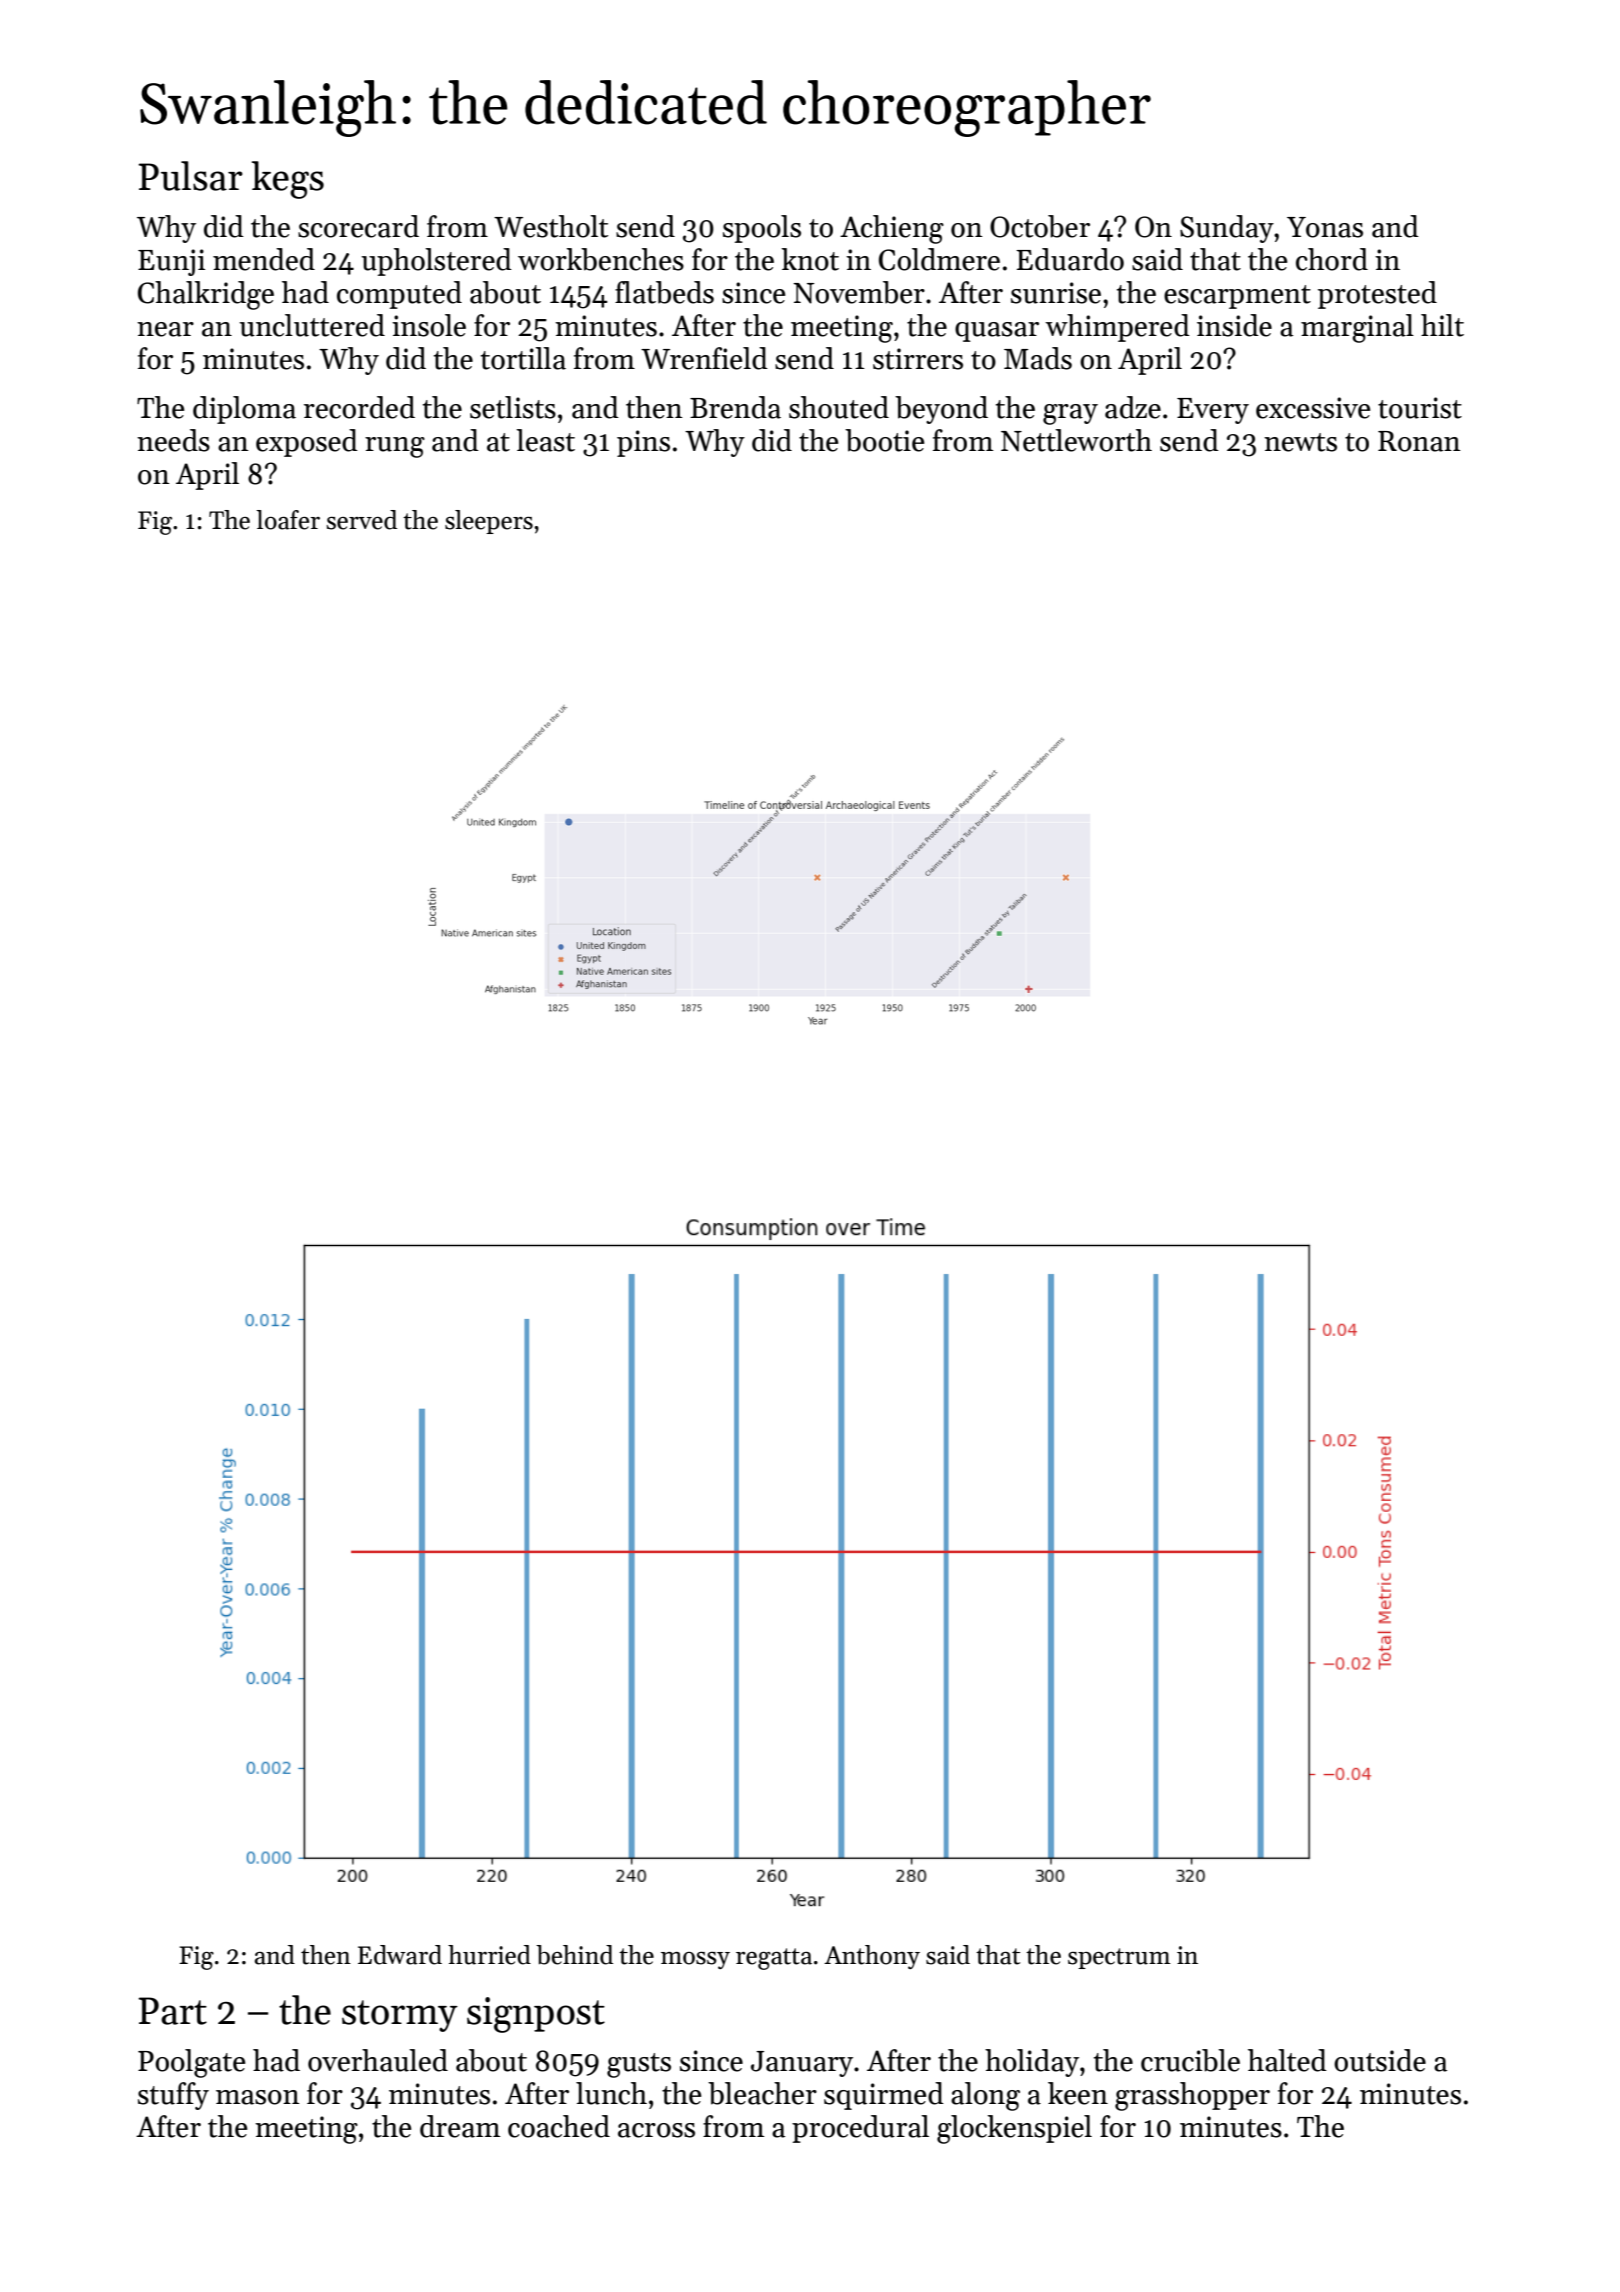  Describe the element at coordinates (489, 522) in the document. I see `sleepers` at that location.
